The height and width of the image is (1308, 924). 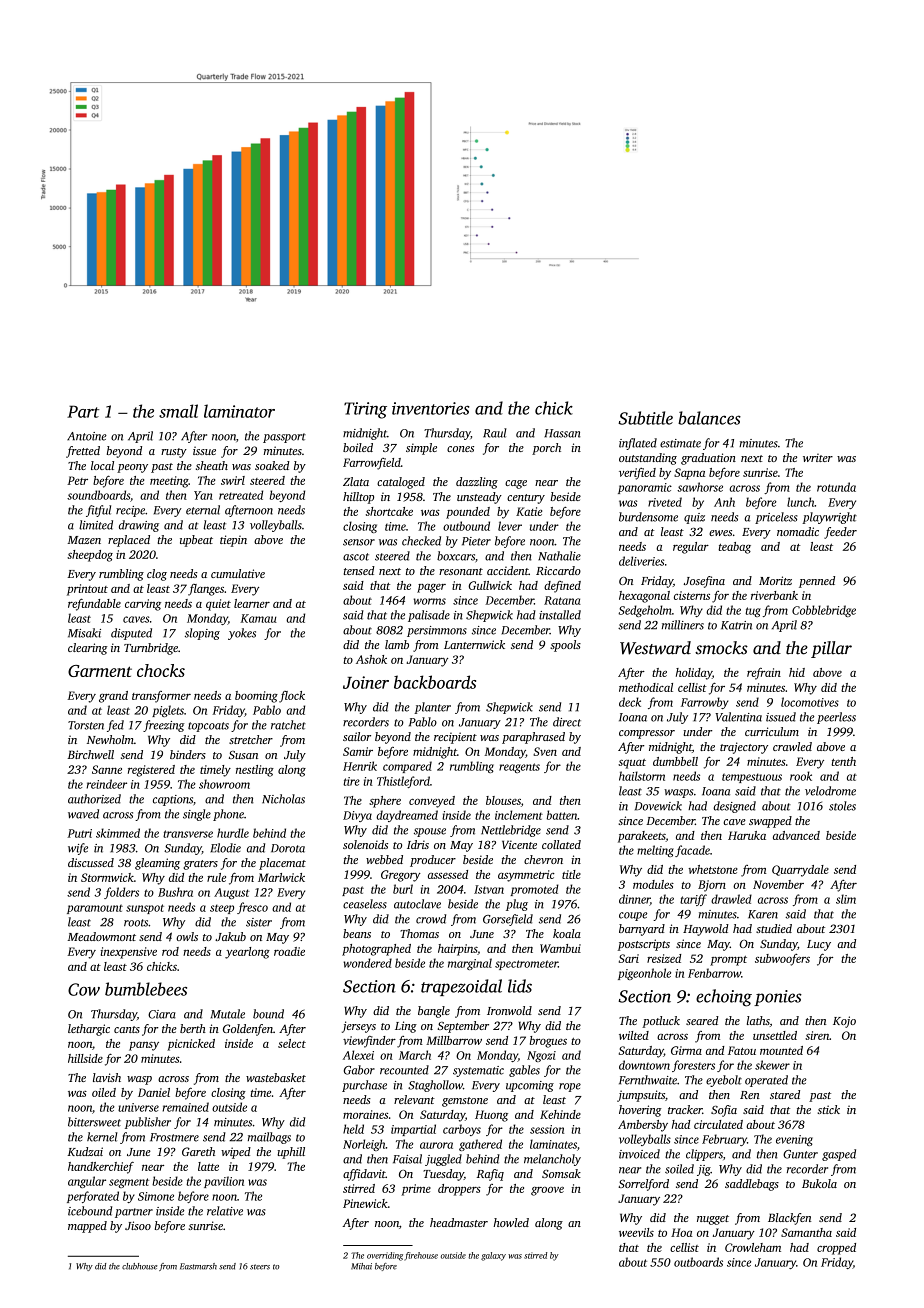 What do you see at coordinates (90, 754) in the image?
I see `Birchwell` at bounding box center [90, 754].
